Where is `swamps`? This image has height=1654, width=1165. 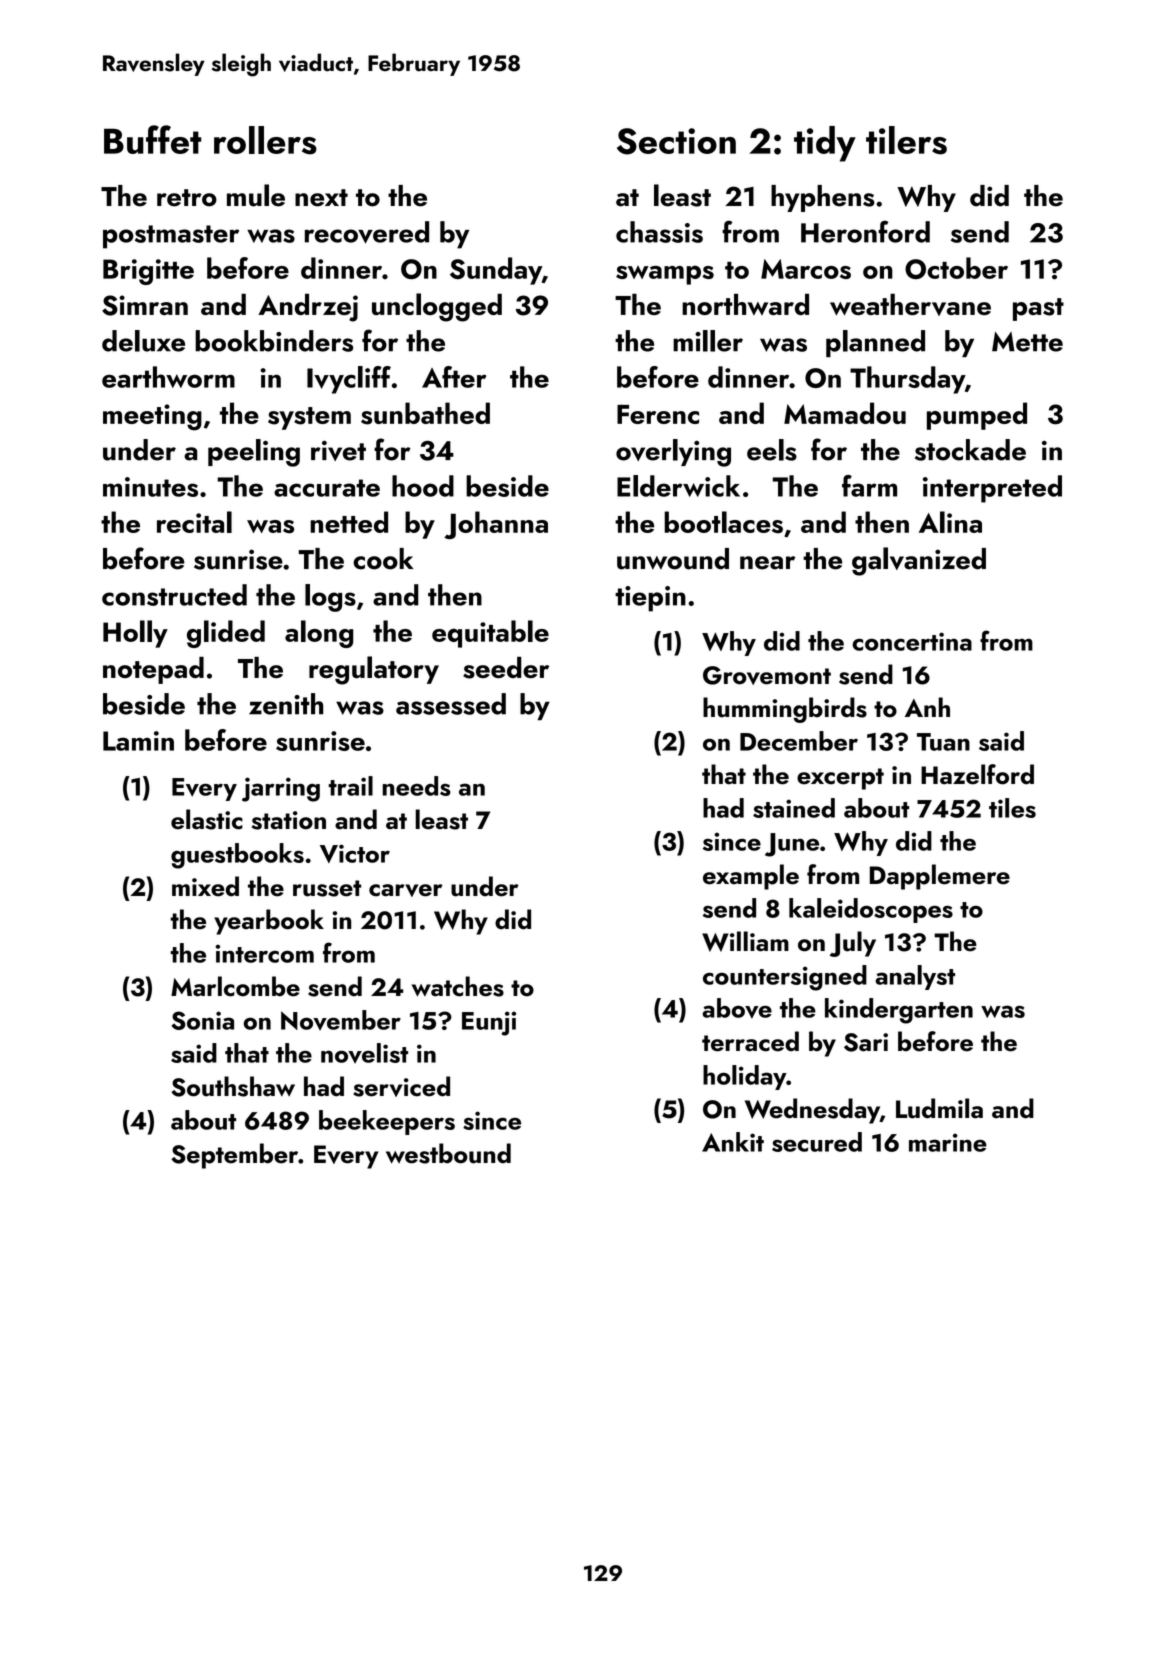 swamps is located at coordinates (665, 275).
